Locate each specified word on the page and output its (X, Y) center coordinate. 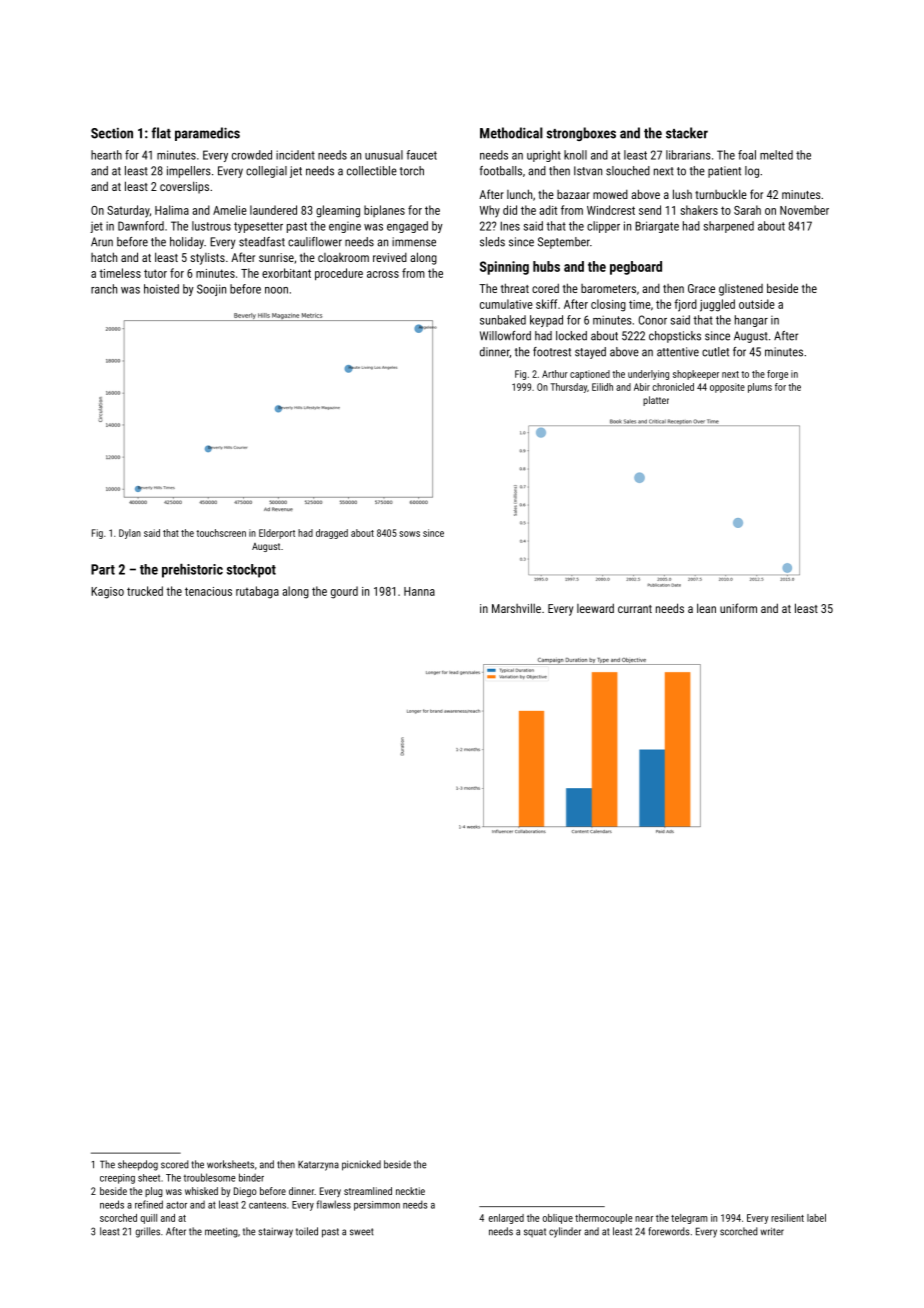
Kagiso (107, 593)
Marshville (516, 608)
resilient (787, 1218)
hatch (104, 257)
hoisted (161, 289)
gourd (344, 592)
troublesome (210, 1177)
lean (706, 608)
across (383, 274)
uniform (738, 608)
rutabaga (257, 592)
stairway (275, 1233)
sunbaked (503, 320)
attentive (678, 352)
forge (777, 375)
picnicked (361, 1165)
